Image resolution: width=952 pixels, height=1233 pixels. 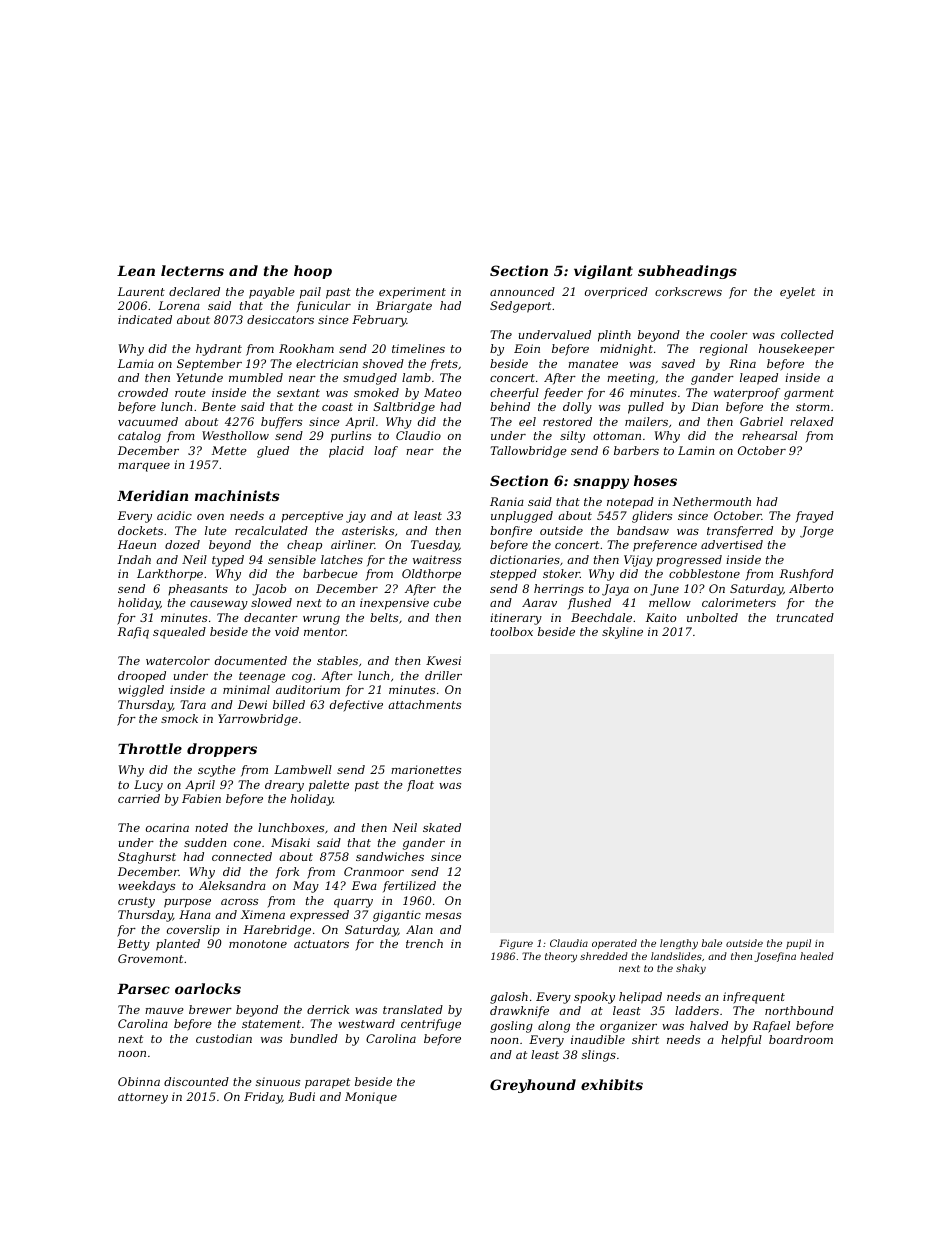 I want to click on billed, so click(x=289, y=704).
